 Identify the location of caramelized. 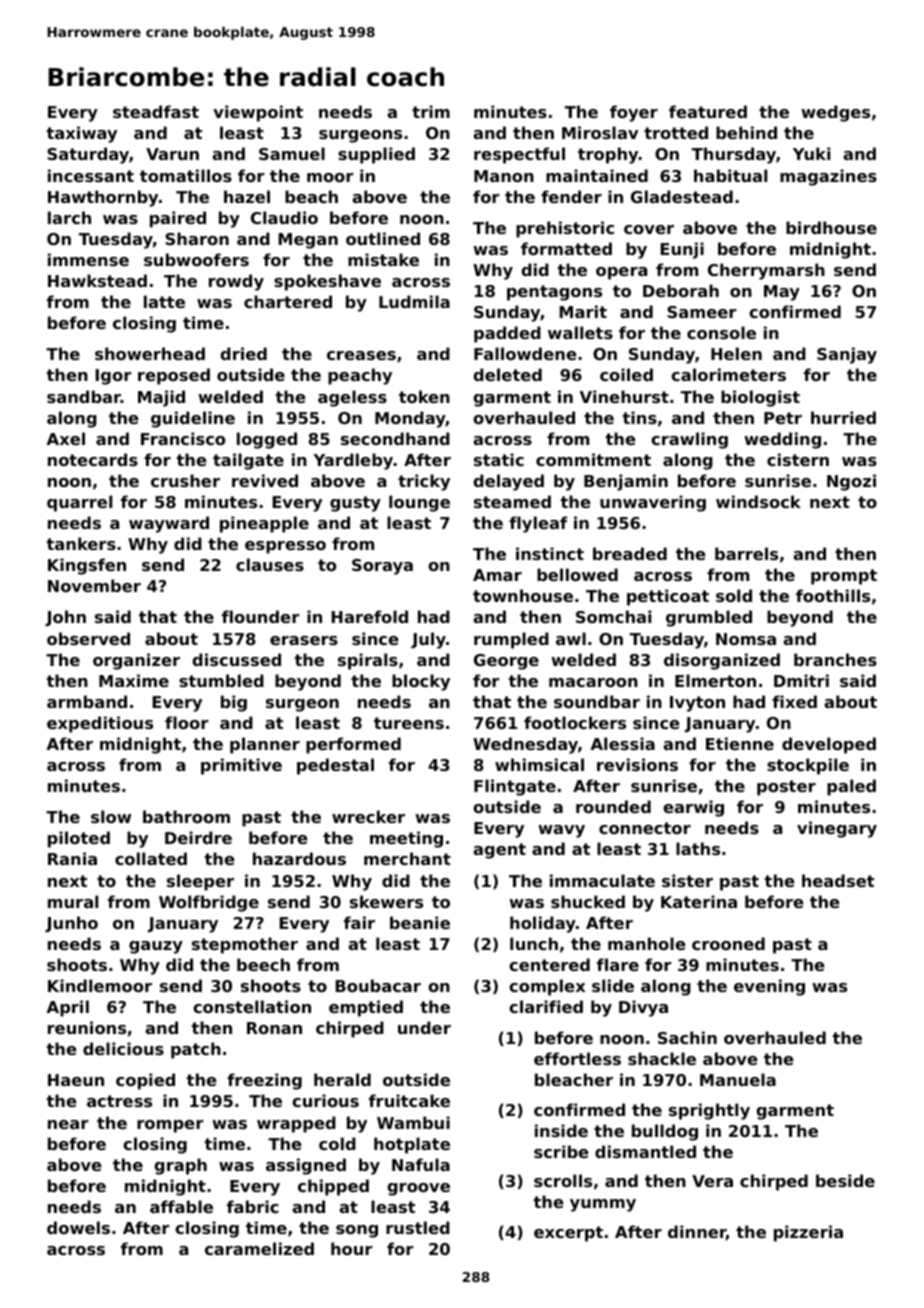
(259, 1248).
